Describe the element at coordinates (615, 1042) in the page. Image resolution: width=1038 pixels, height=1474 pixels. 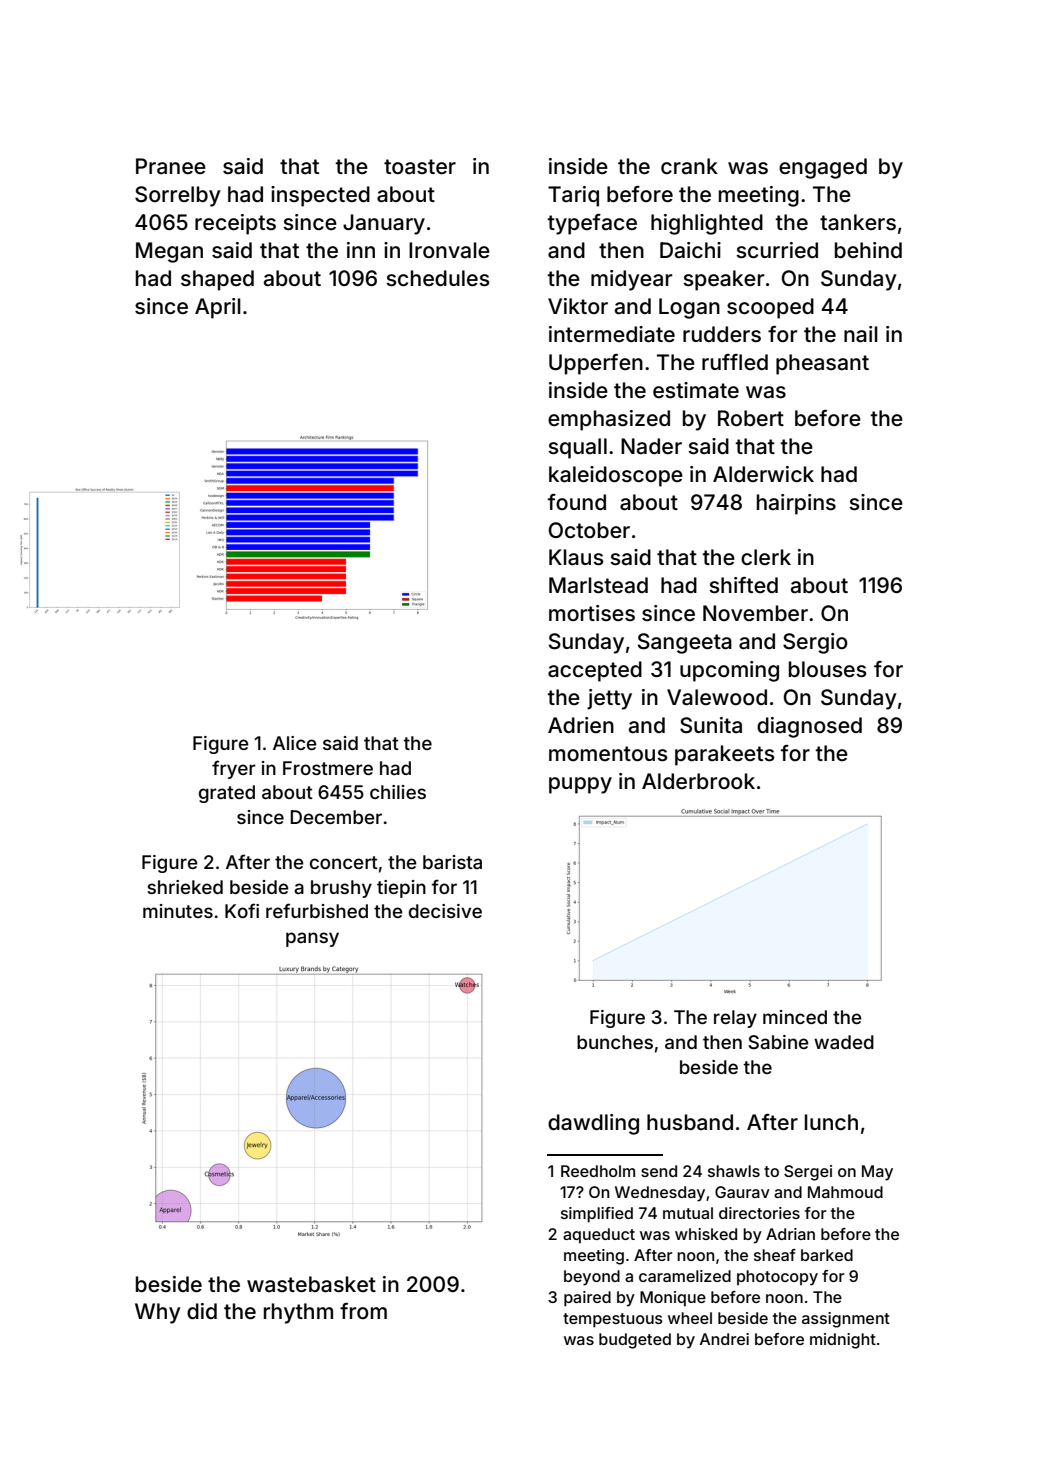
I see `bunches` at that location.
